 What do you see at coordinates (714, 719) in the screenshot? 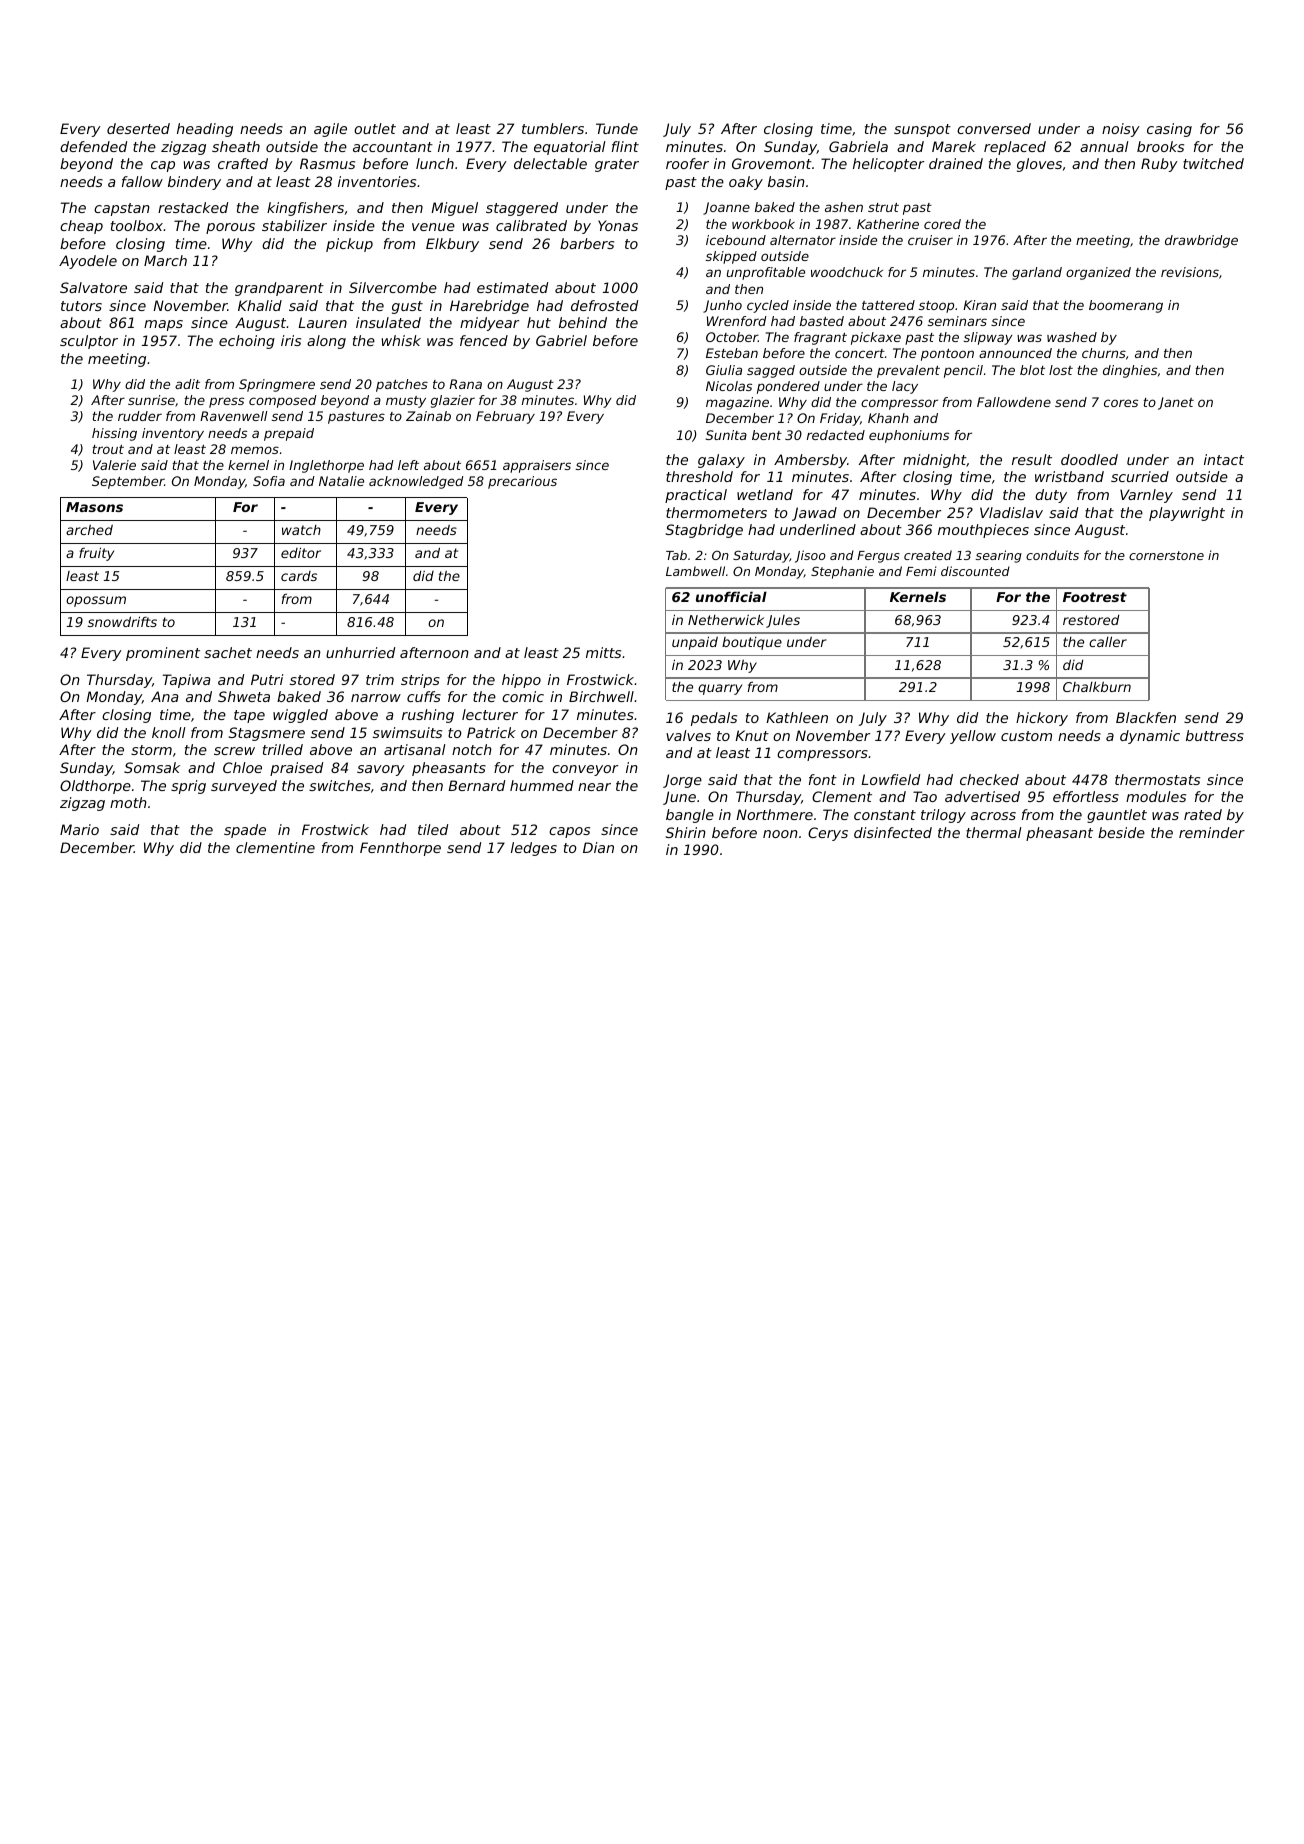
I see `pedals` at bounding box center [714, 719].
